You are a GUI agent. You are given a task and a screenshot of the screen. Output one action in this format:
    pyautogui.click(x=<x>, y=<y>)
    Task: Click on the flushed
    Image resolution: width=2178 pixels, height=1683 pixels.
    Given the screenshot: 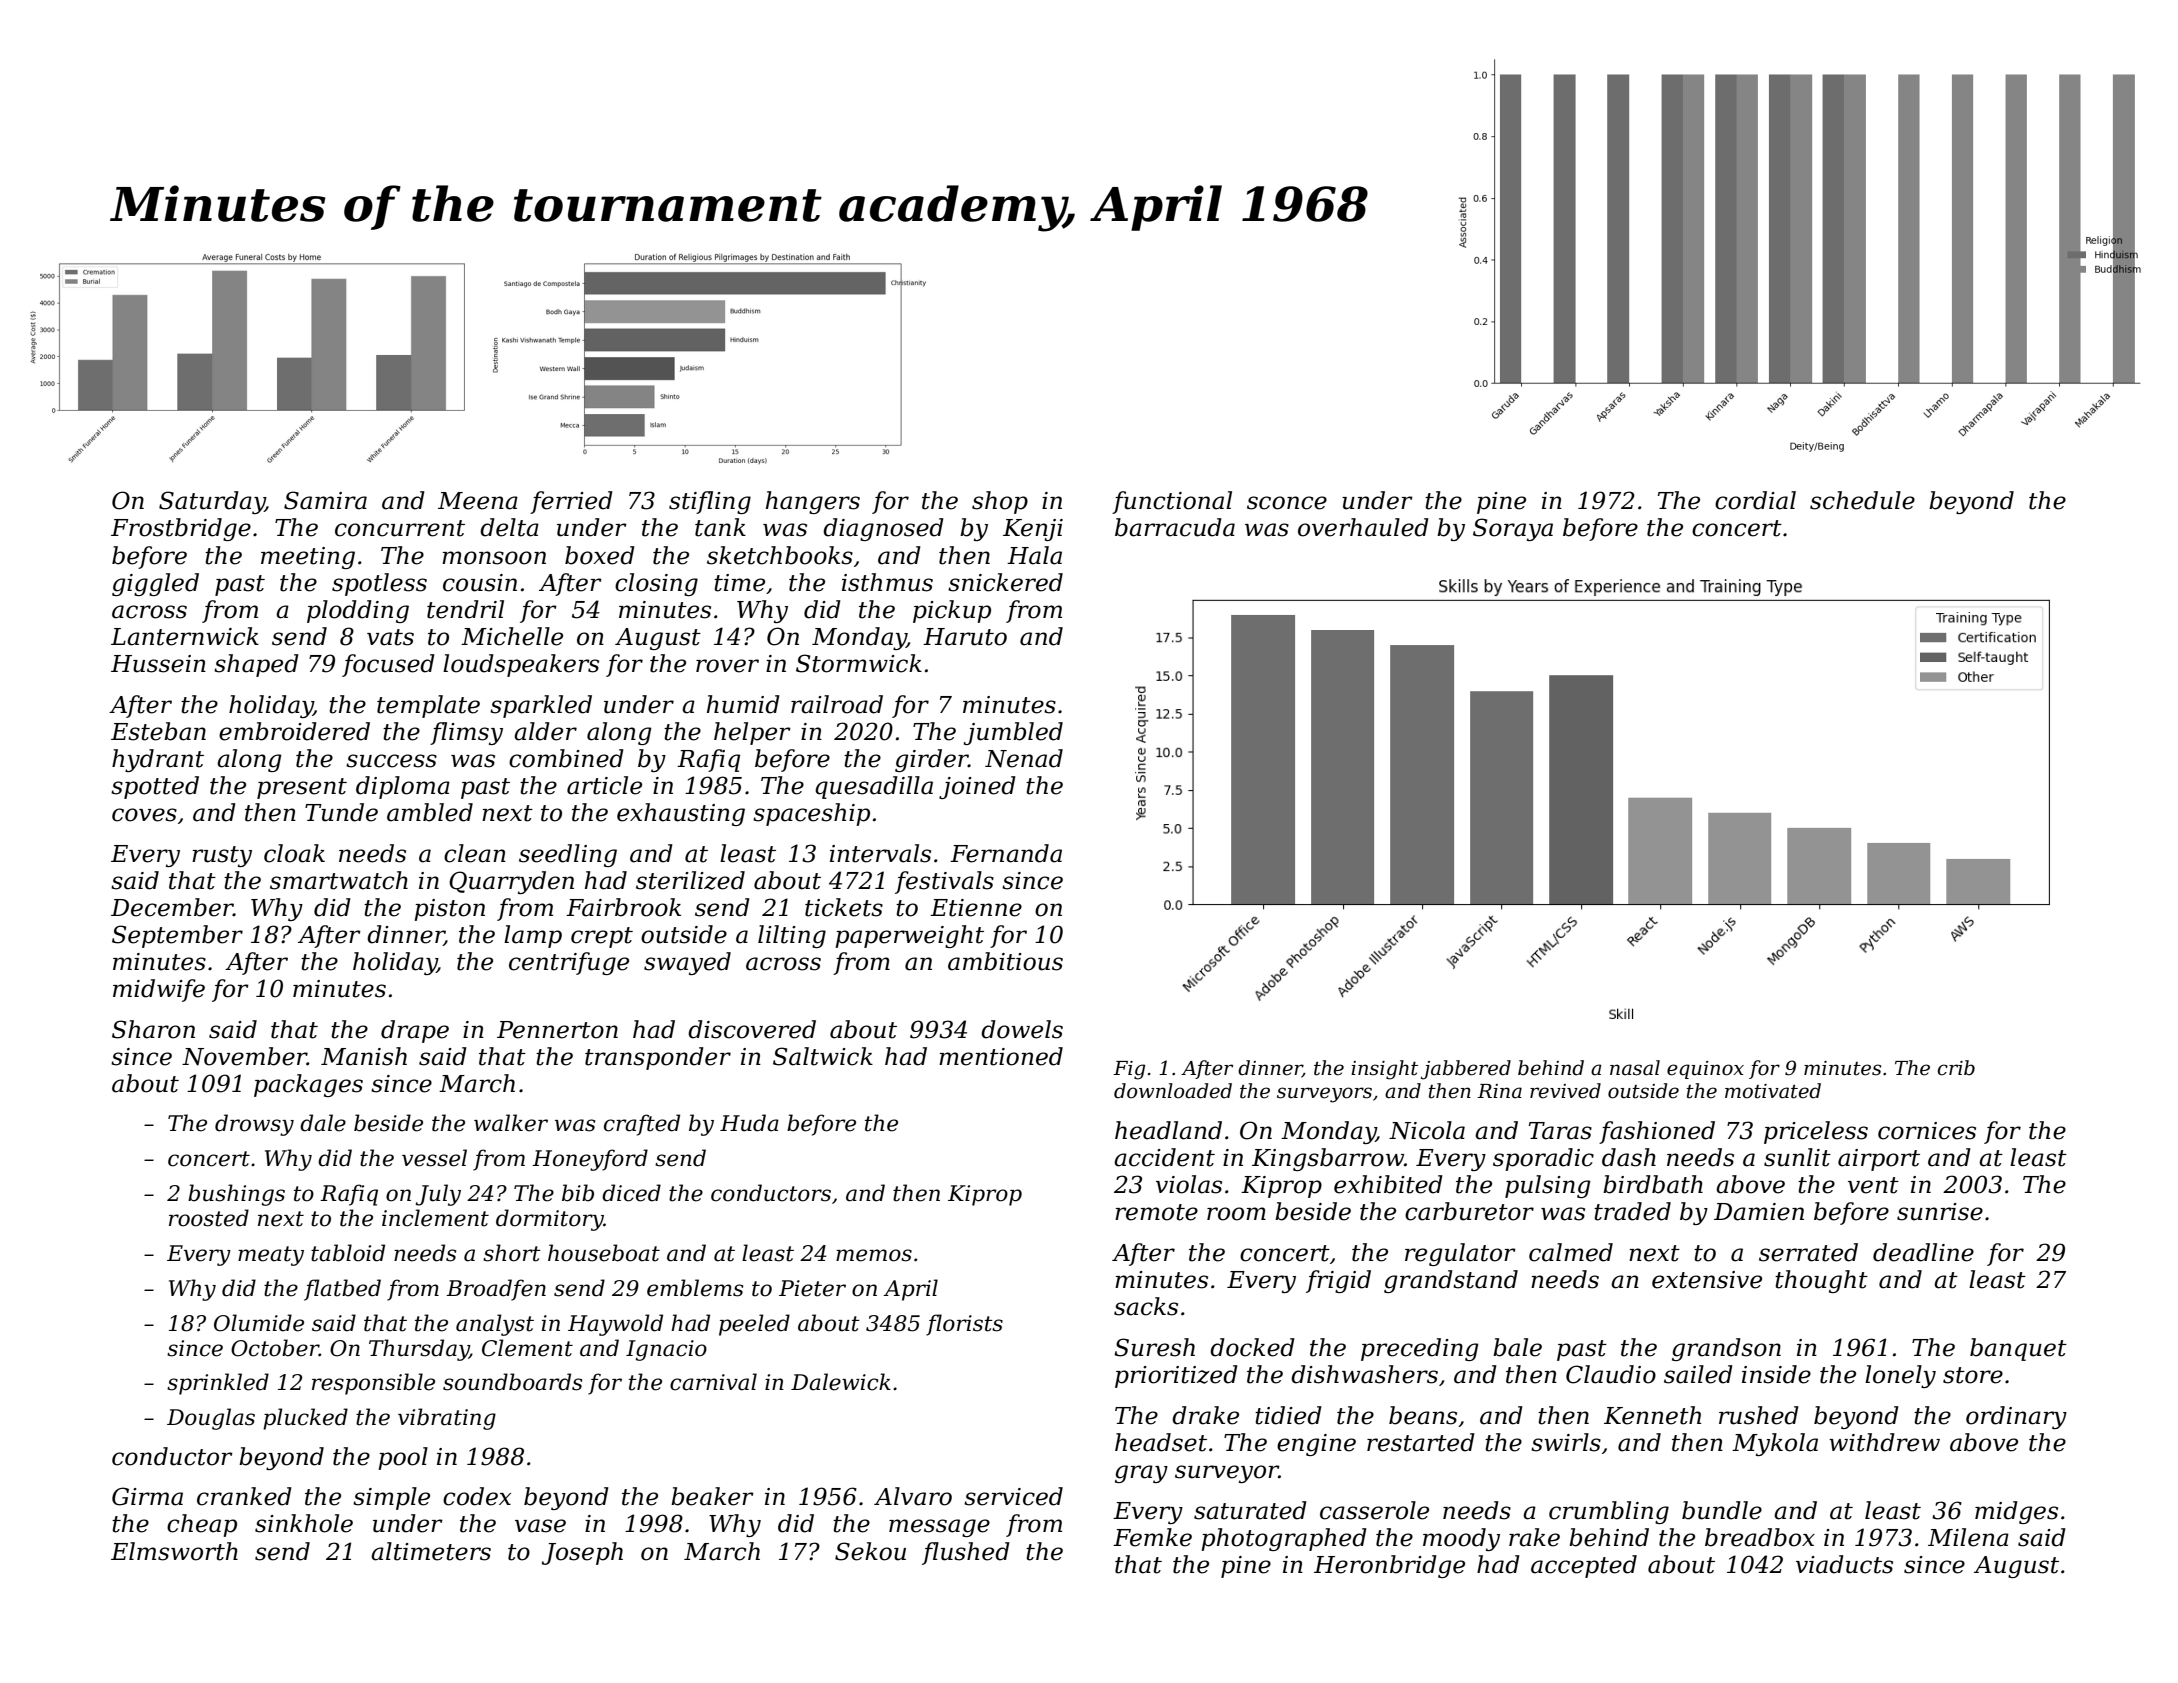 What is the action you would take?
    pyautogui.click(x=966, y=1553)
